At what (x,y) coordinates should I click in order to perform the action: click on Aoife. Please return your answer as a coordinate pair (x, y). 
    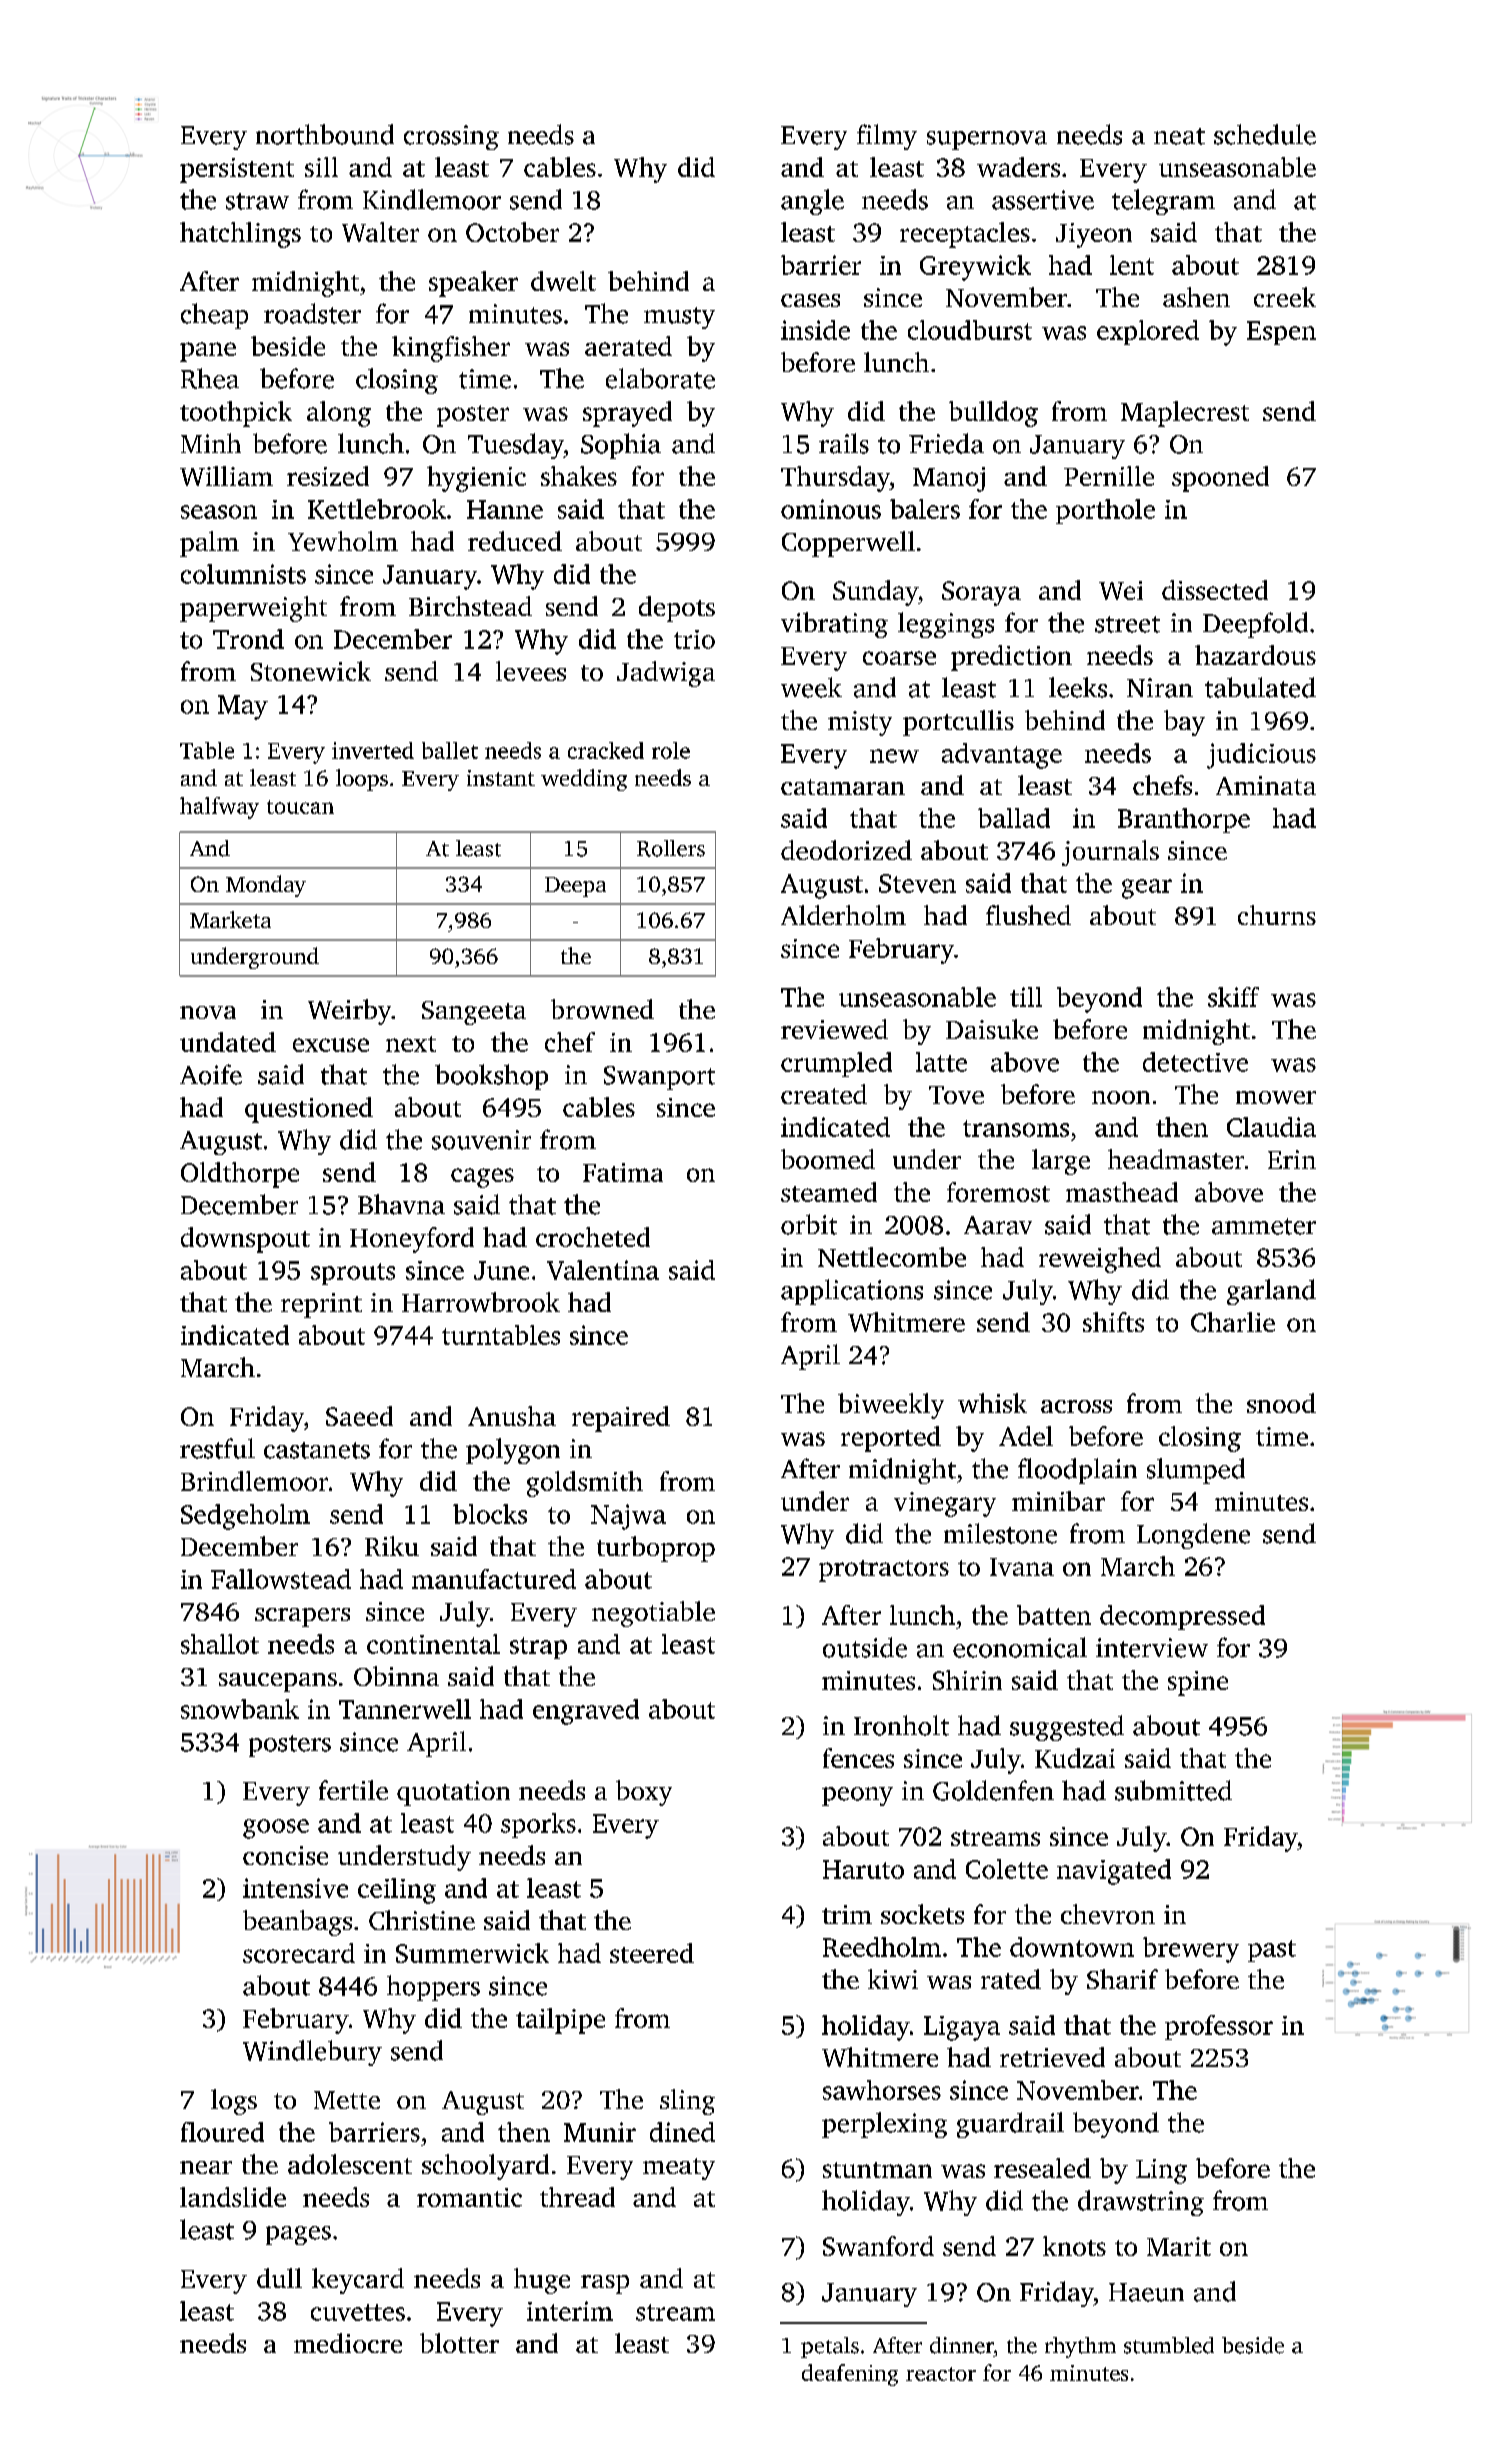
    Looking at the image, I should click on (211, 1074).
